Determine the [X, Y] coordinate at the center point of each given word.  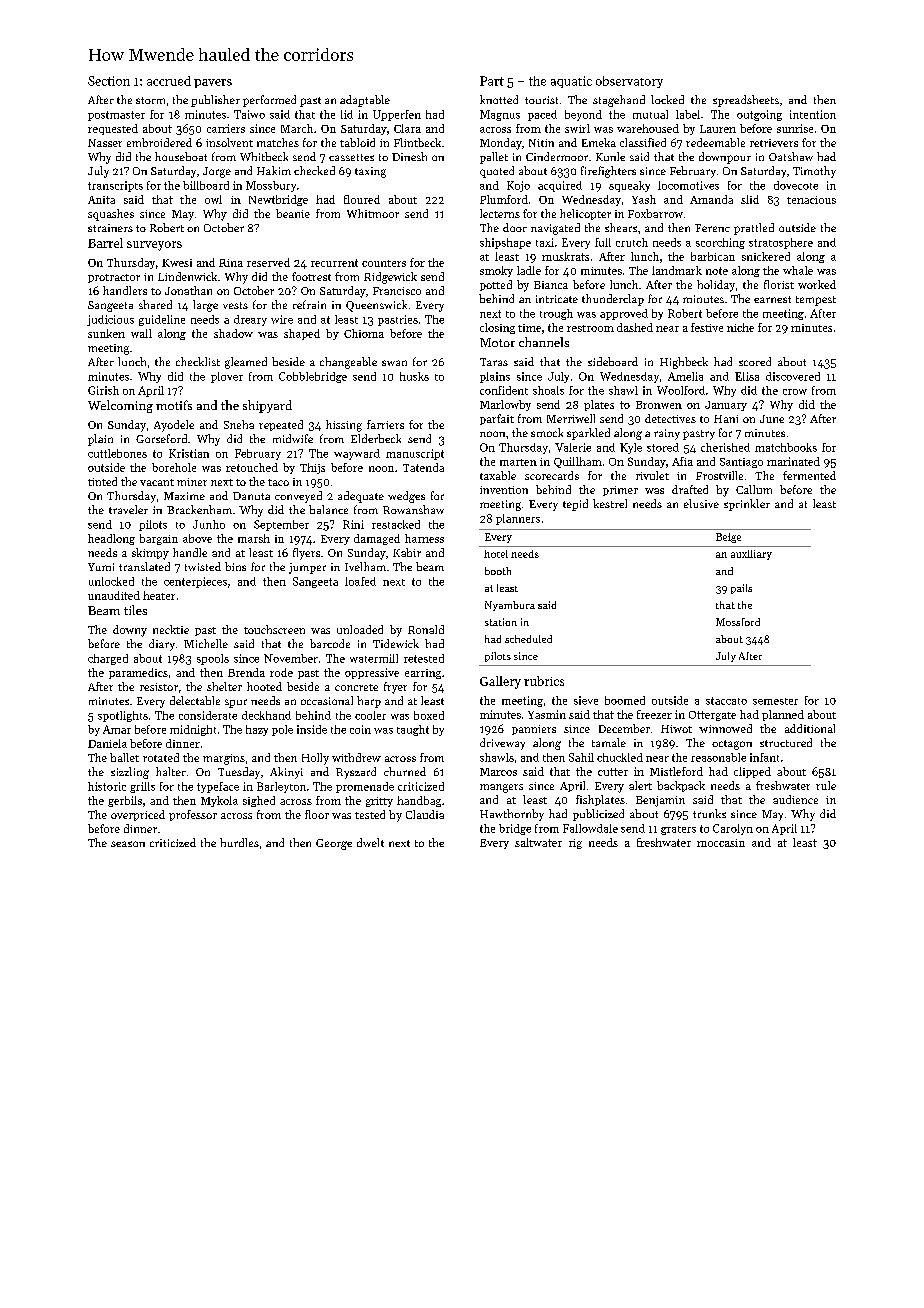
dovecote [796, 185]
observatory [629, 82]
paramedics [138, 673]
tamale [609, 742]
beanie [293, 213]
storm [150, 100]
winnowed [725, 728]
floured [362, 199]
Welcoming [120, 406]
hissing [344, 426]
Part [492, 81]
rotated [161, 757]
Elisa [747, 376]
